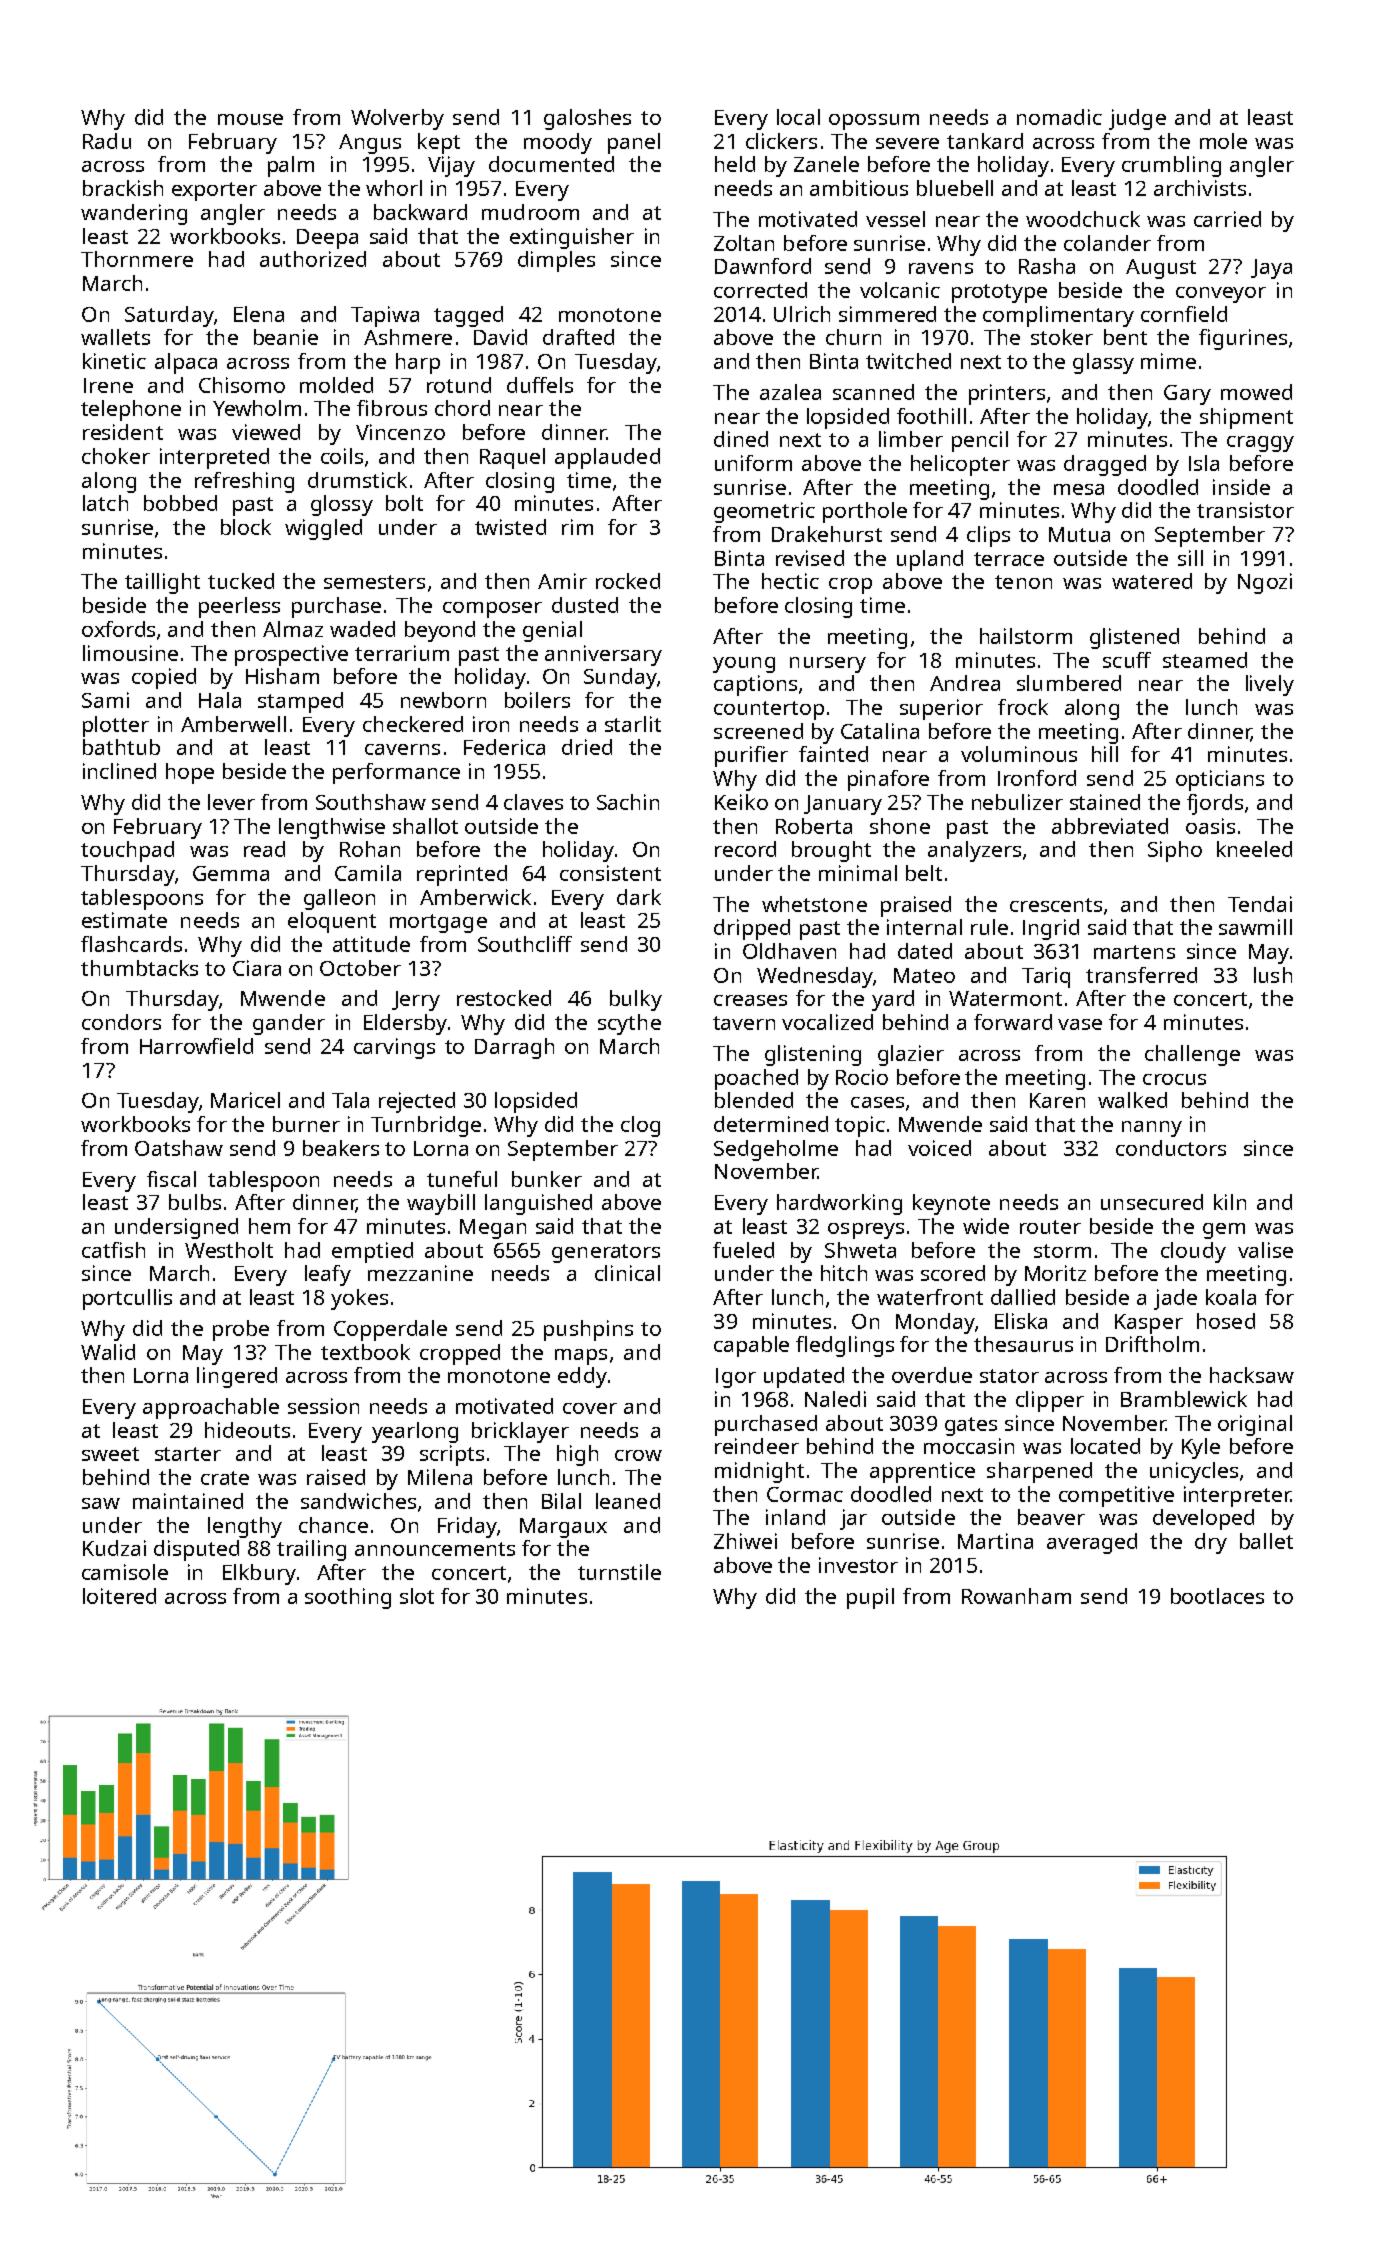 The image size is (1375, 2265). I want to click on mouse, so click(250, 119).
